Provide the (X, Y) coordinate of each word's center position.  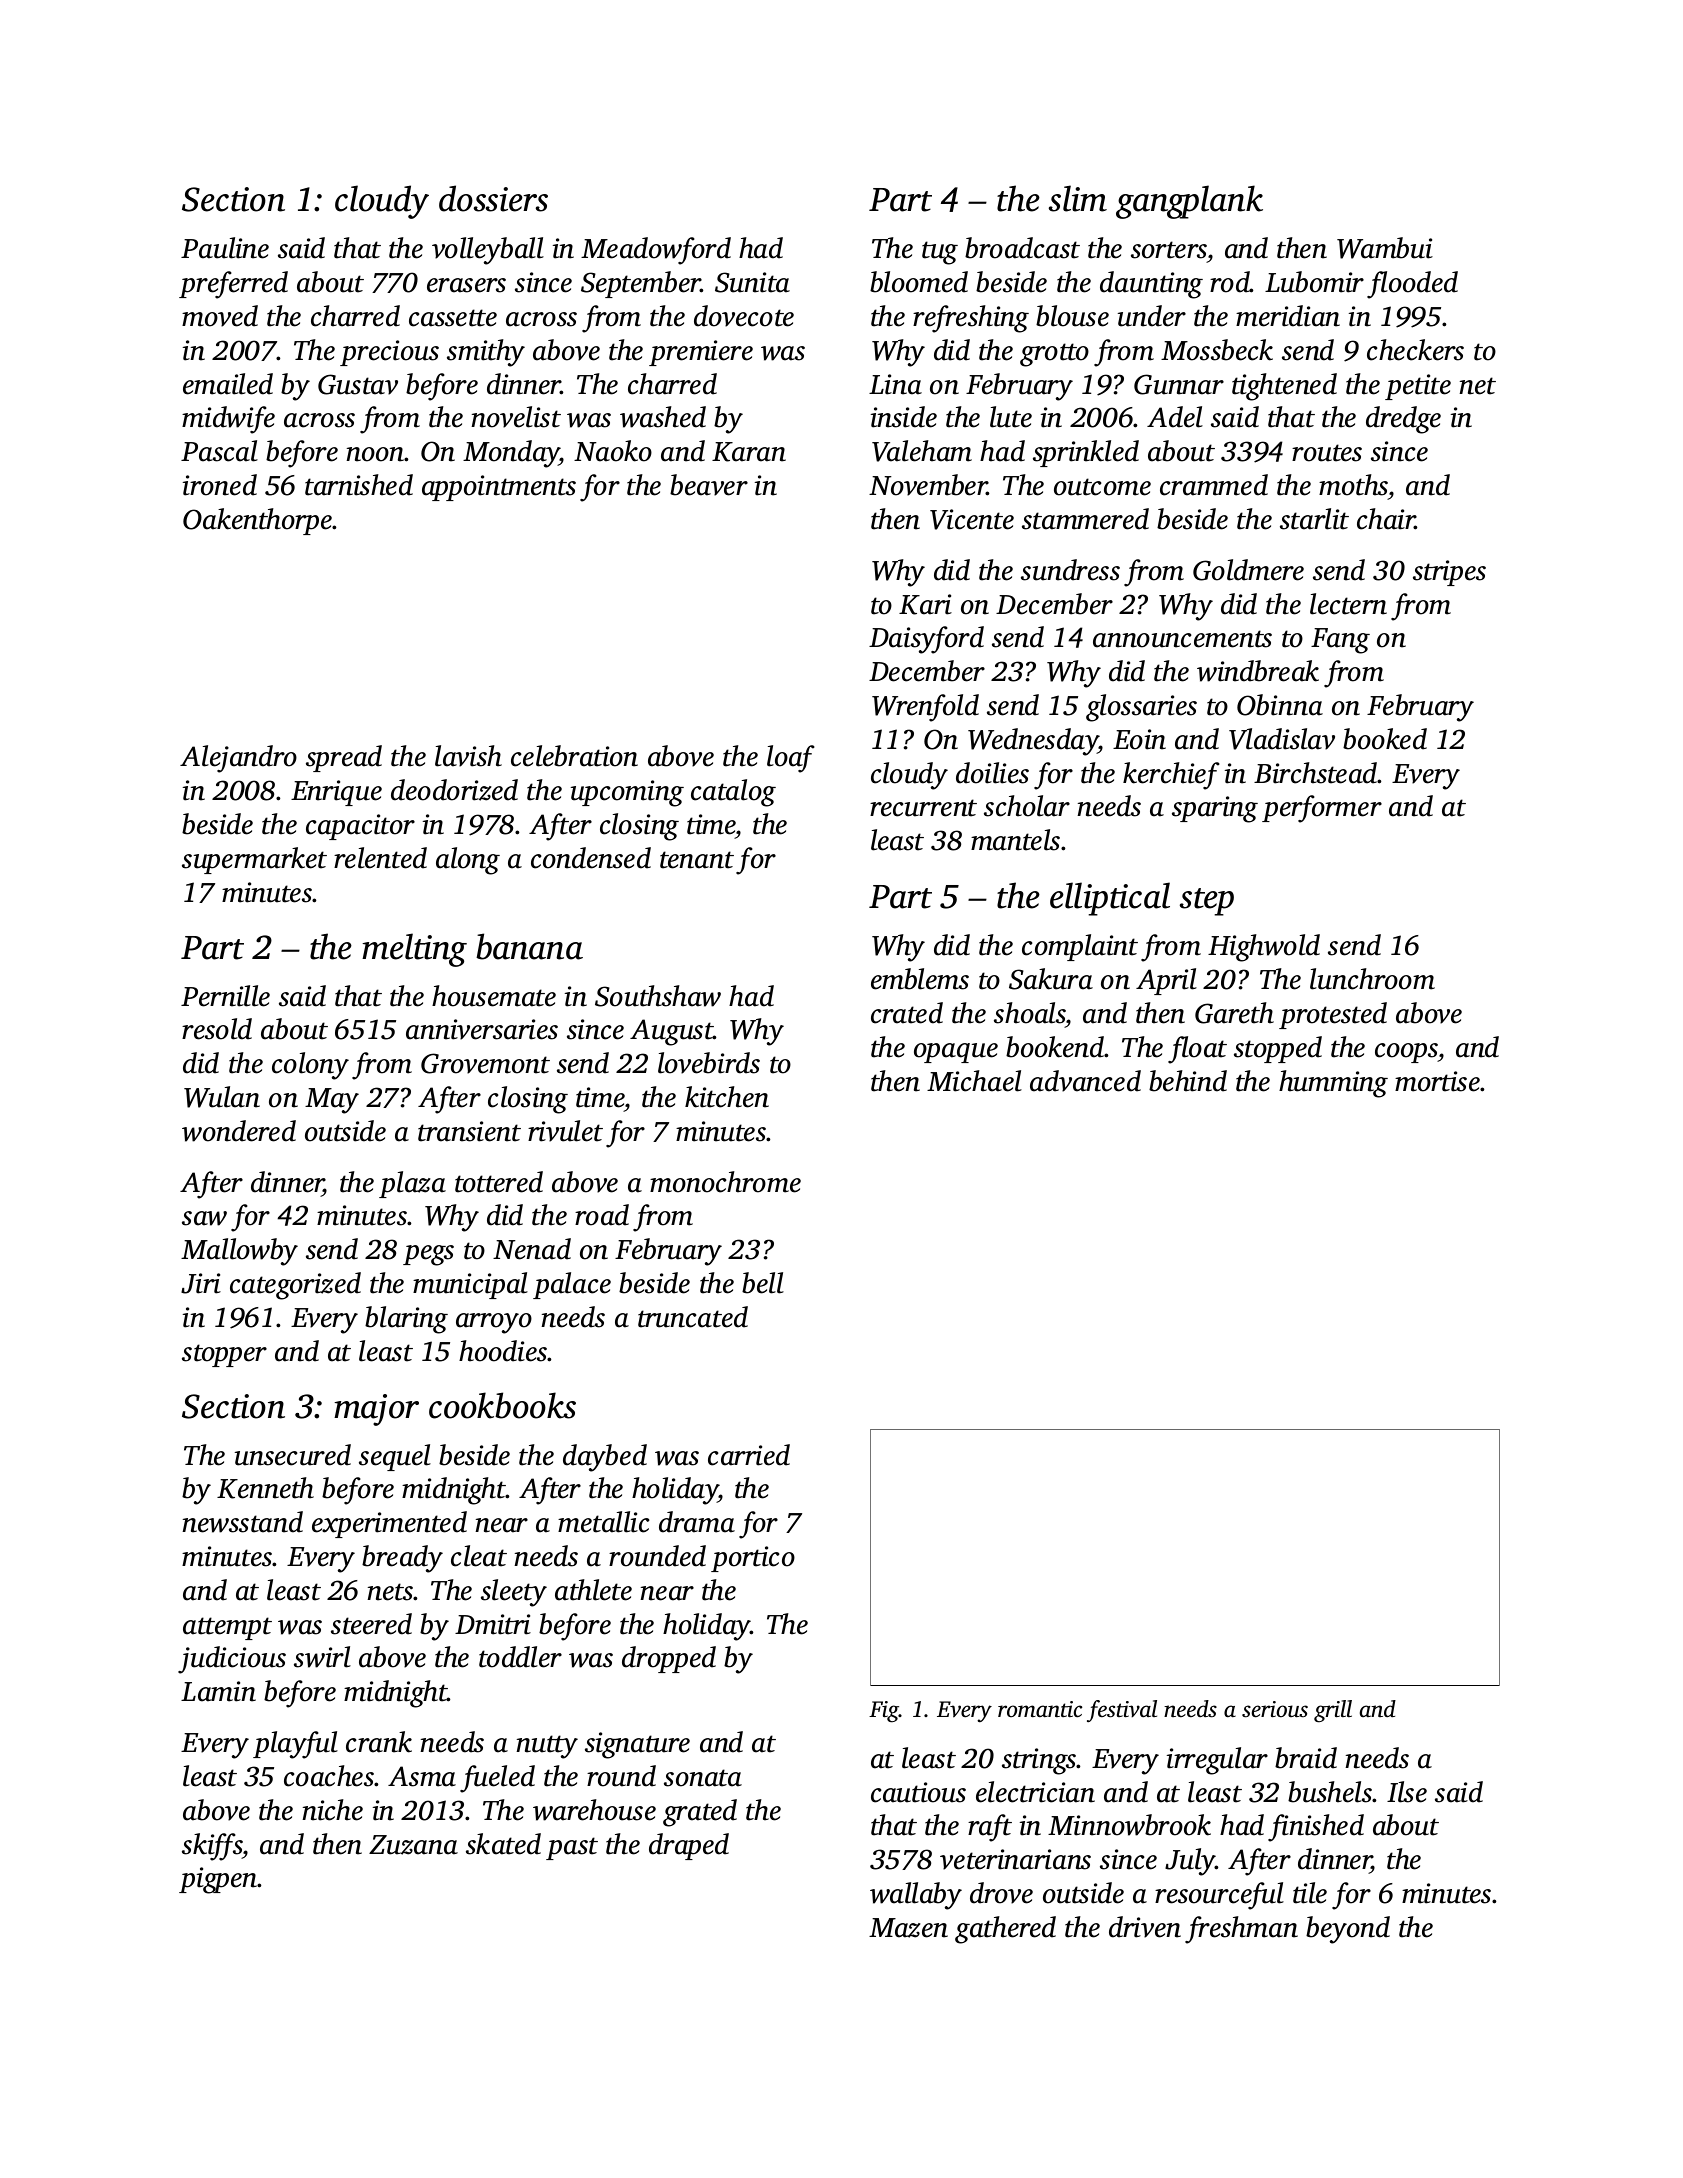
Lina (895, 384)
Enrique (336, 793)
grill (1333, 1711)
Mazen (908, 1928)
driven (1145, 1927)
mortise (1438, 1081)
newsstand (242, 1522)
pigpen (218, 1880)
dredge (1403, 420)
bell (763, 1283)
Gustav (358, 384)
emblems (920, 979)
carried (749, 1455)
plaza (412, 1184)
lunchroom (1372, 979)
